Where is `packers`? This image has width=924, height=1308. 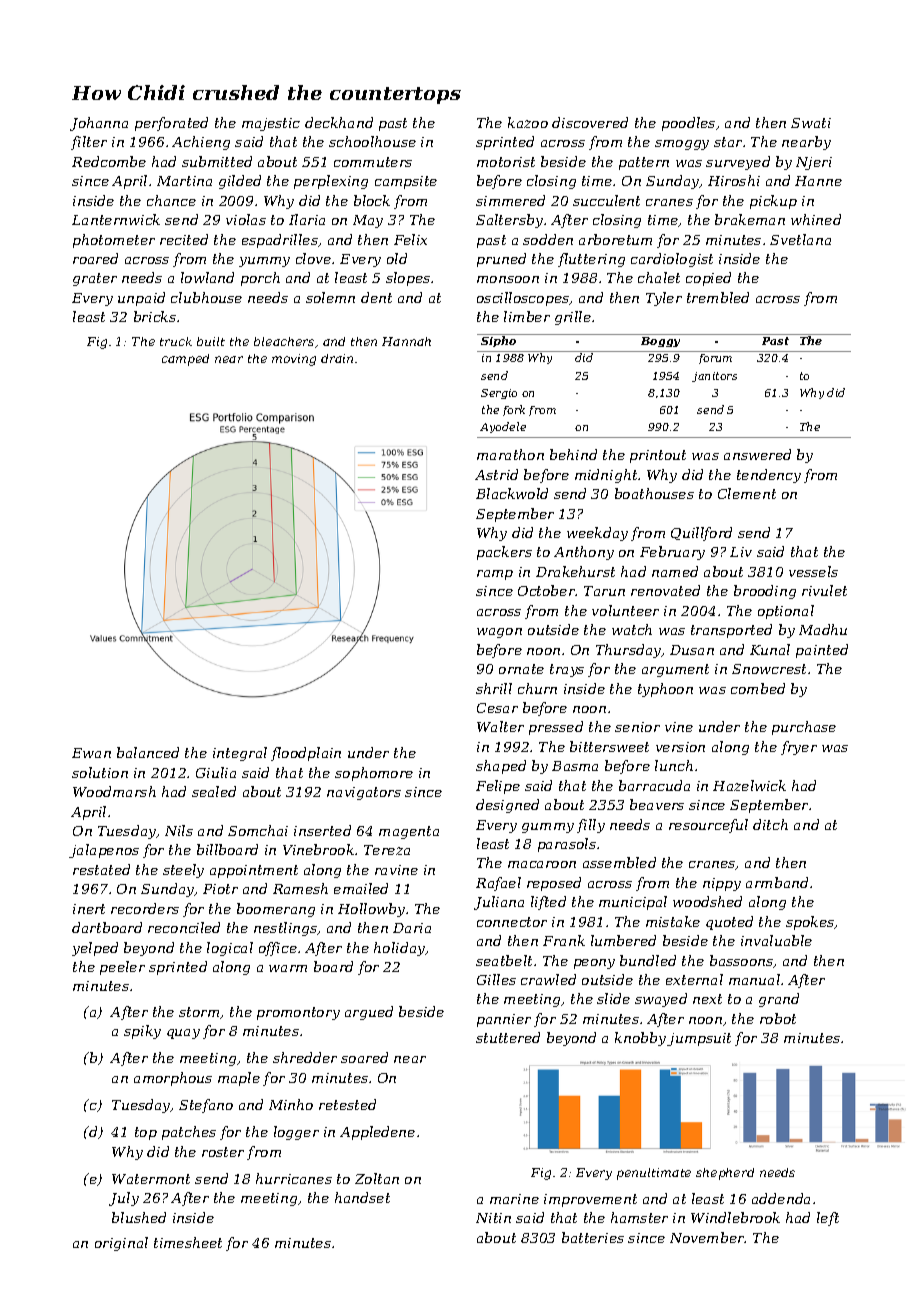
packers is located at coordinates (504, 553).
